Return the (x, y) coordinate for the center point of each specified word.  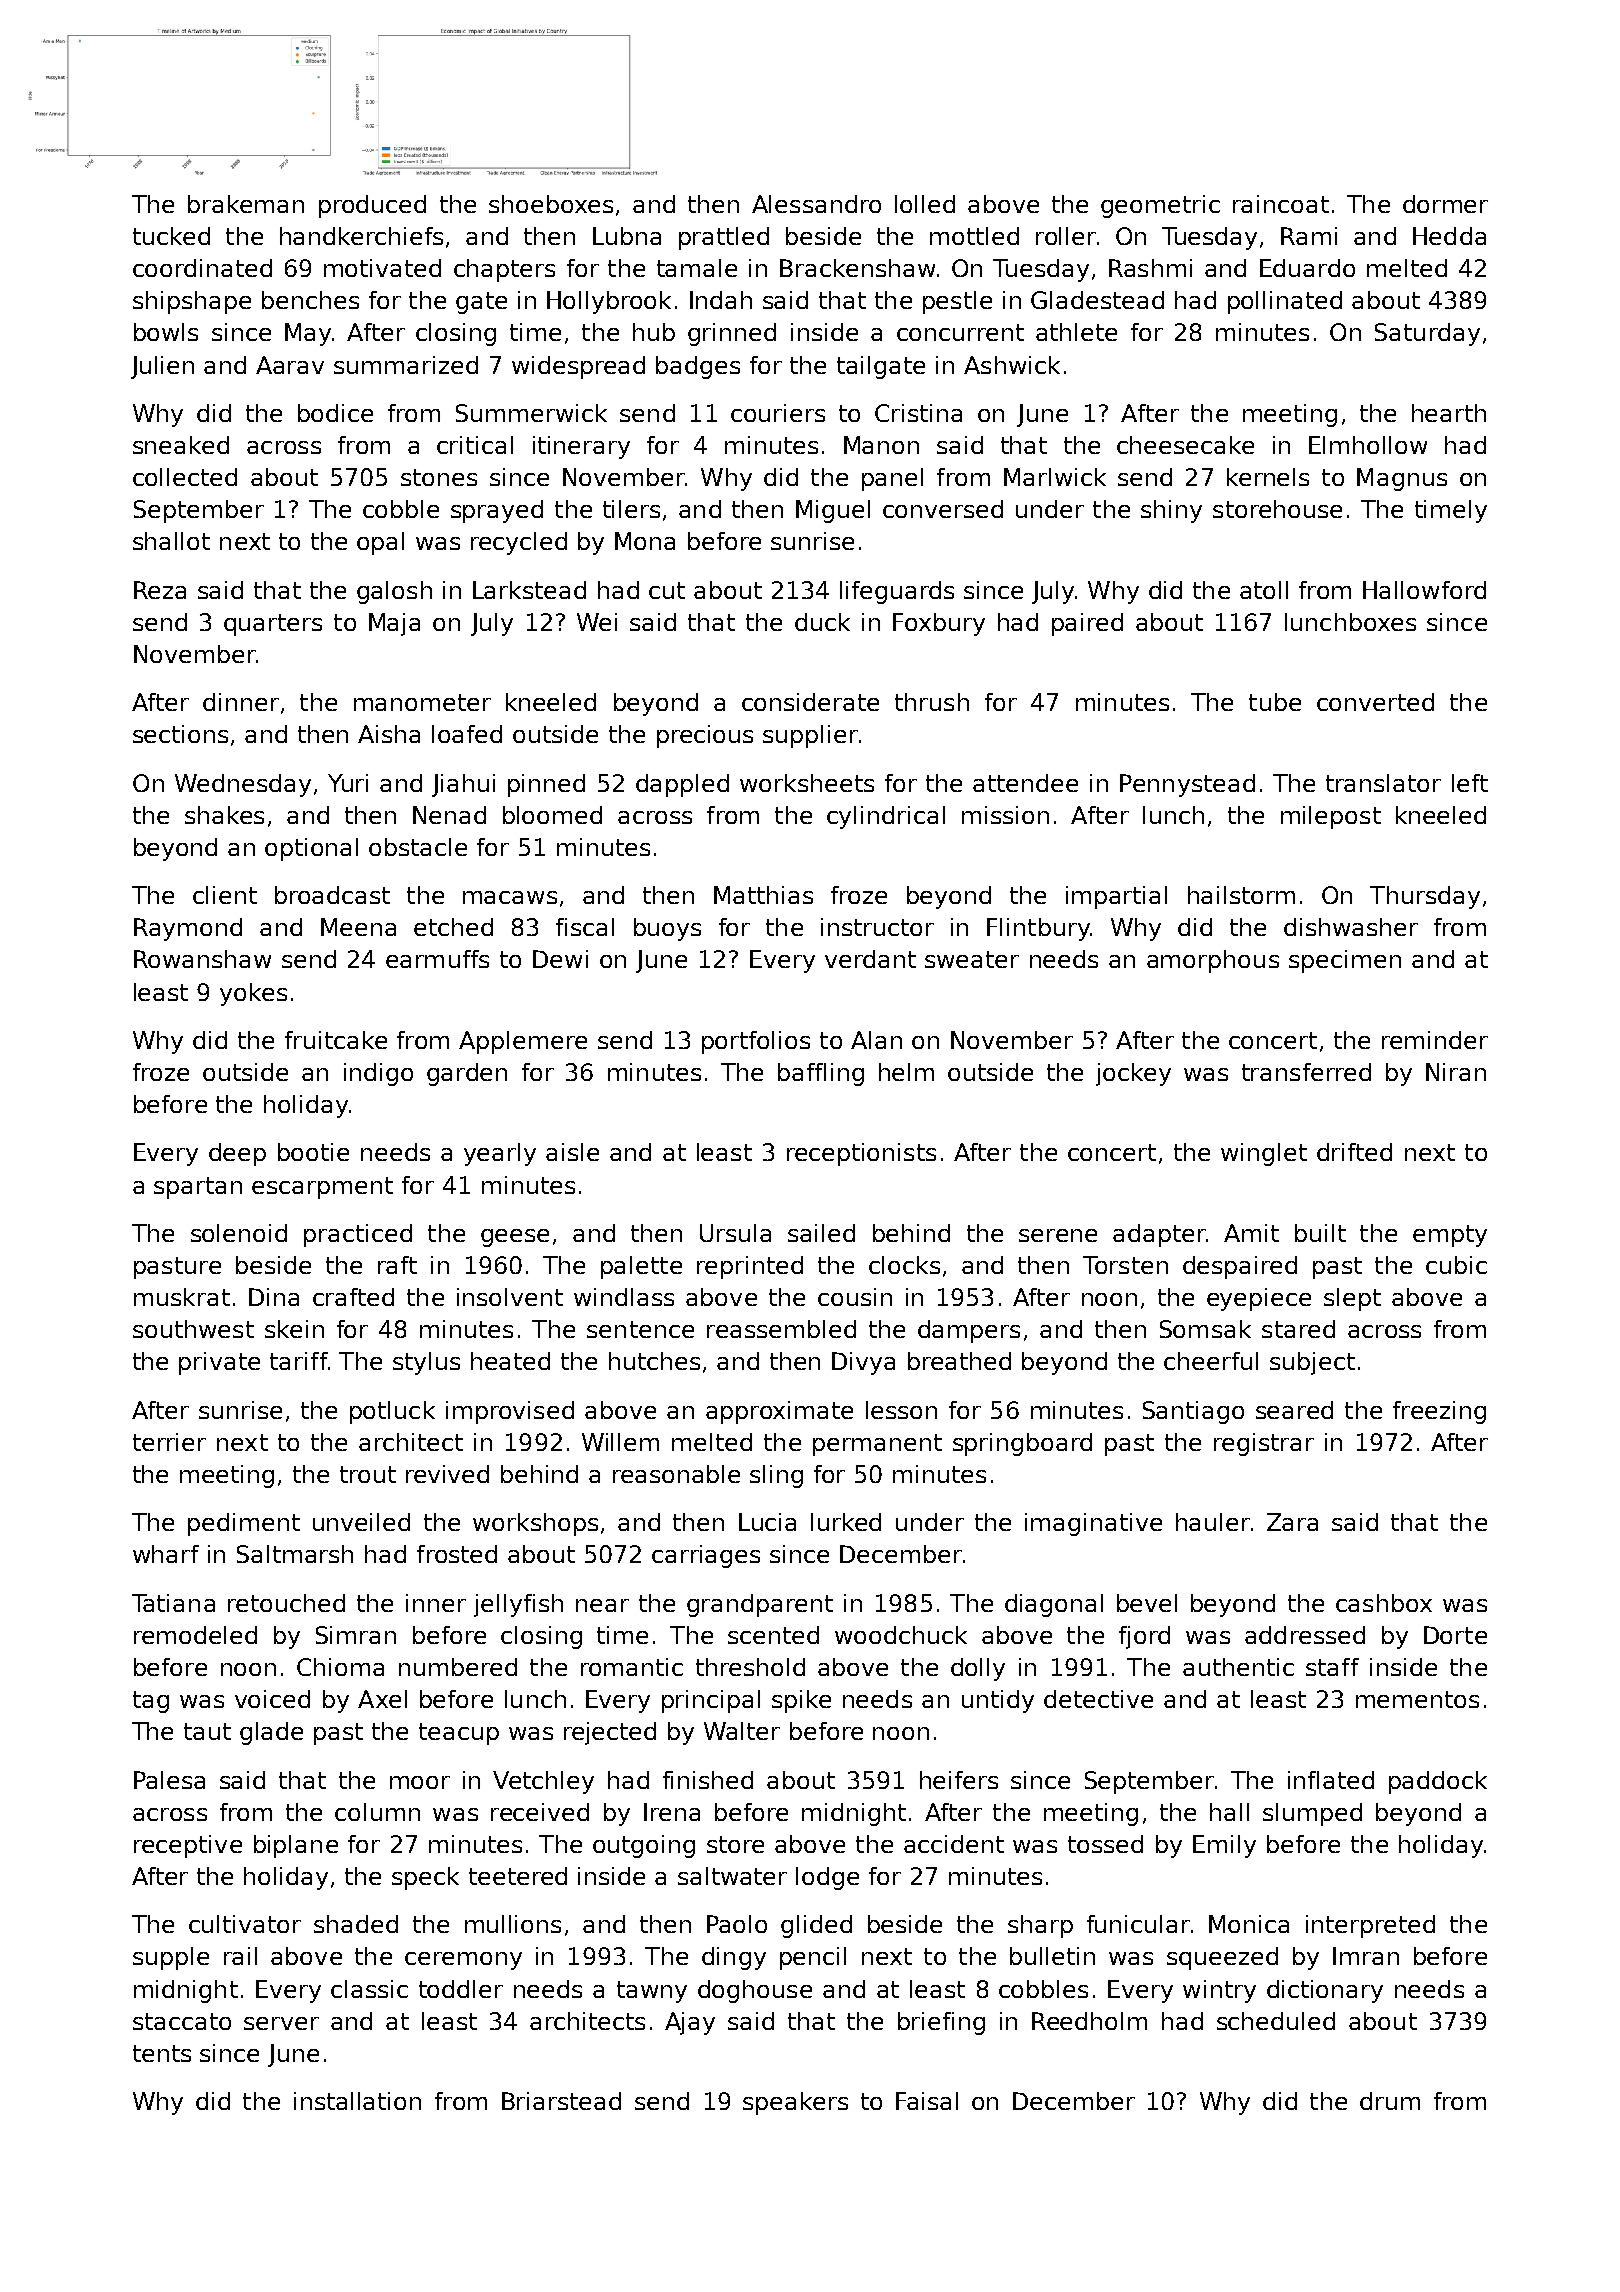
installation (357, 2101)
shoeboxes (551, 204)
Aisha (389, 734)
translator (1383, 783)
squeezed (1222, 1958)
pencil (813, 1958)
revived (447, 1474)
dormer (1445, 204)
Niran (1456, 1072)
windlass (624, 1297)
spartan (198, 1188)
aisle (572, 1152)
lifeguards (897, 592)
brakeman (246, 204)
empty (1450, 1236)
